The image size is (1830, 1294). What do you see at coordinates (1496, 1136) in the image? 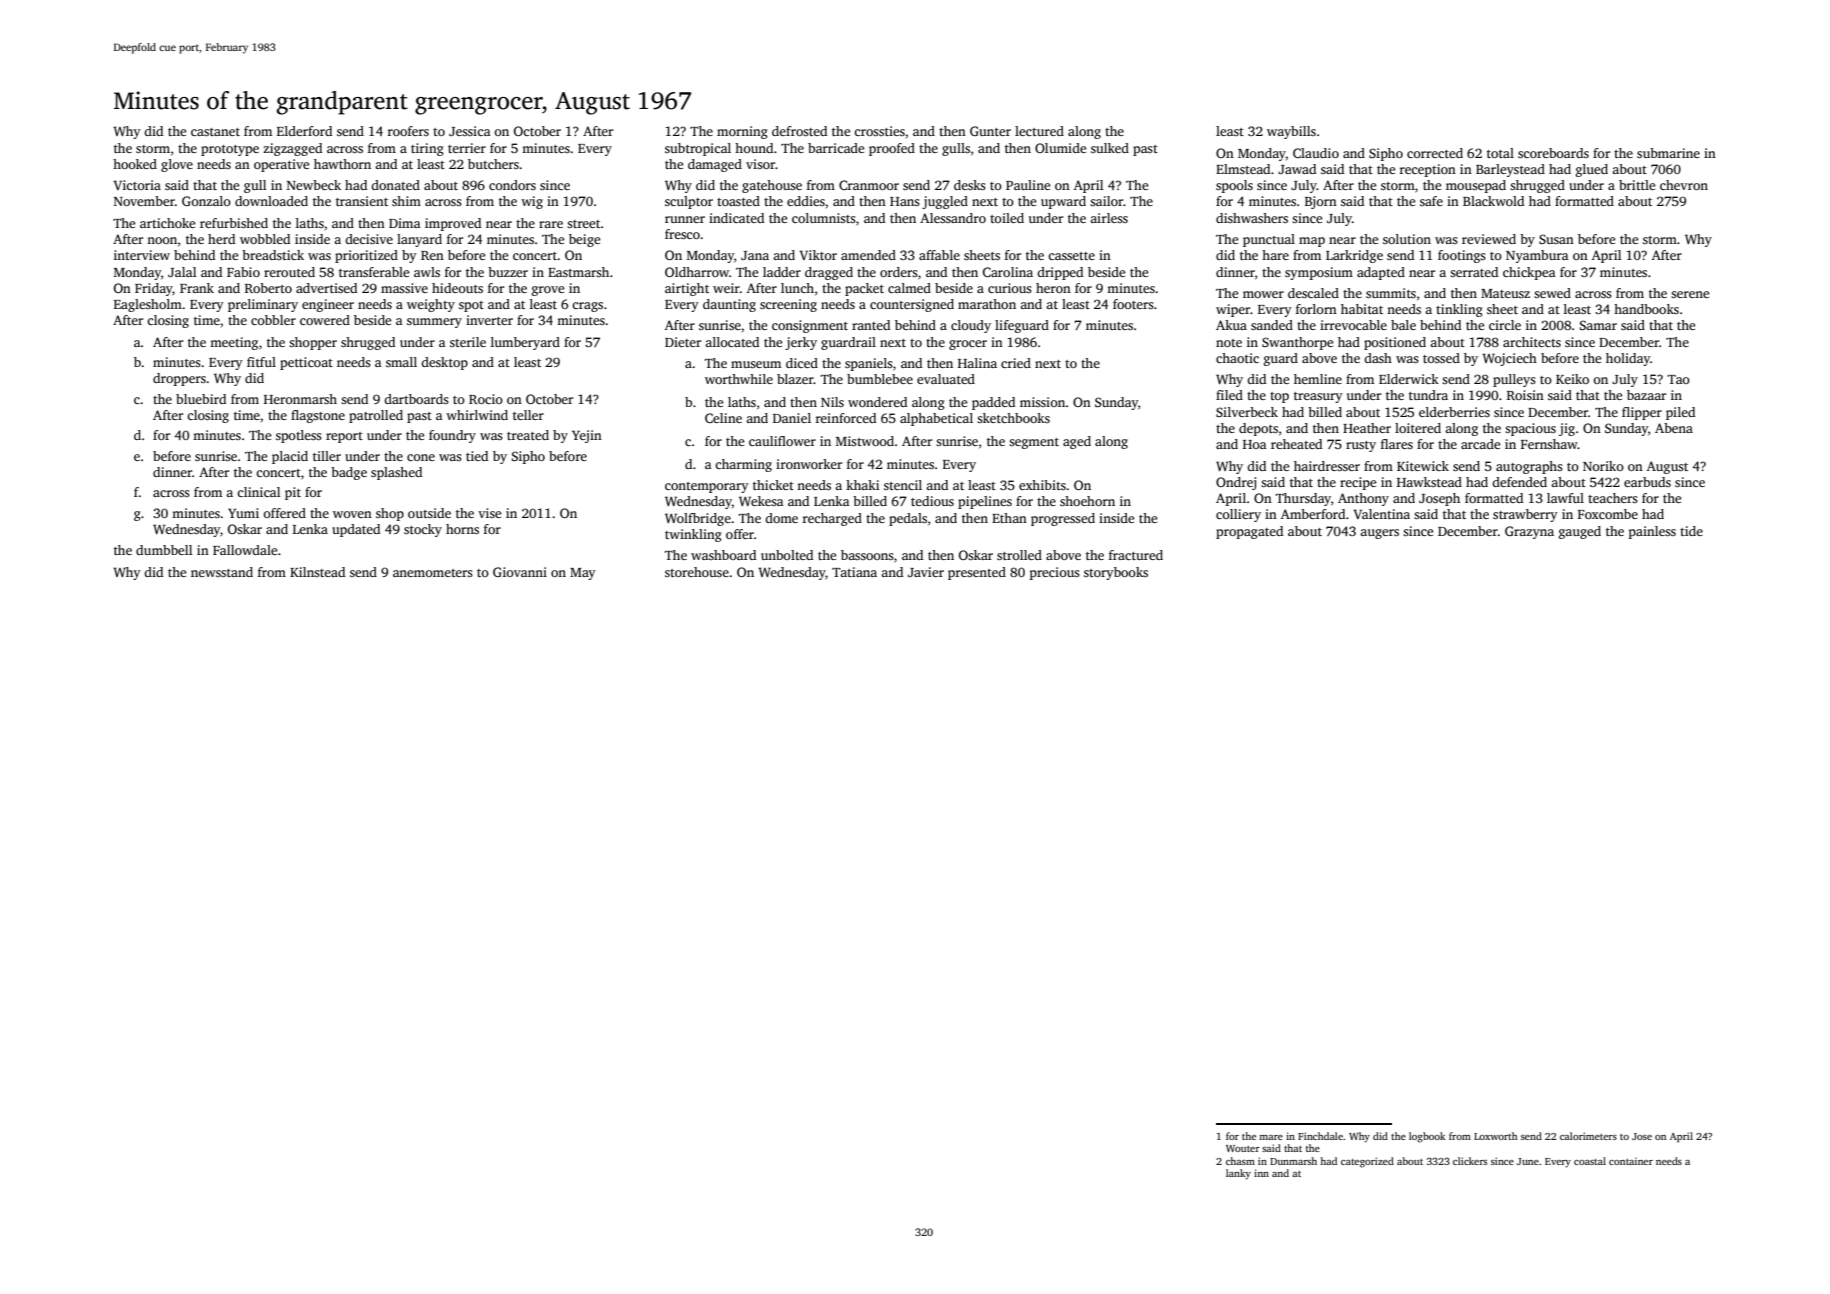
I see `Loxworth` at bounding box center [1496, 1136].
